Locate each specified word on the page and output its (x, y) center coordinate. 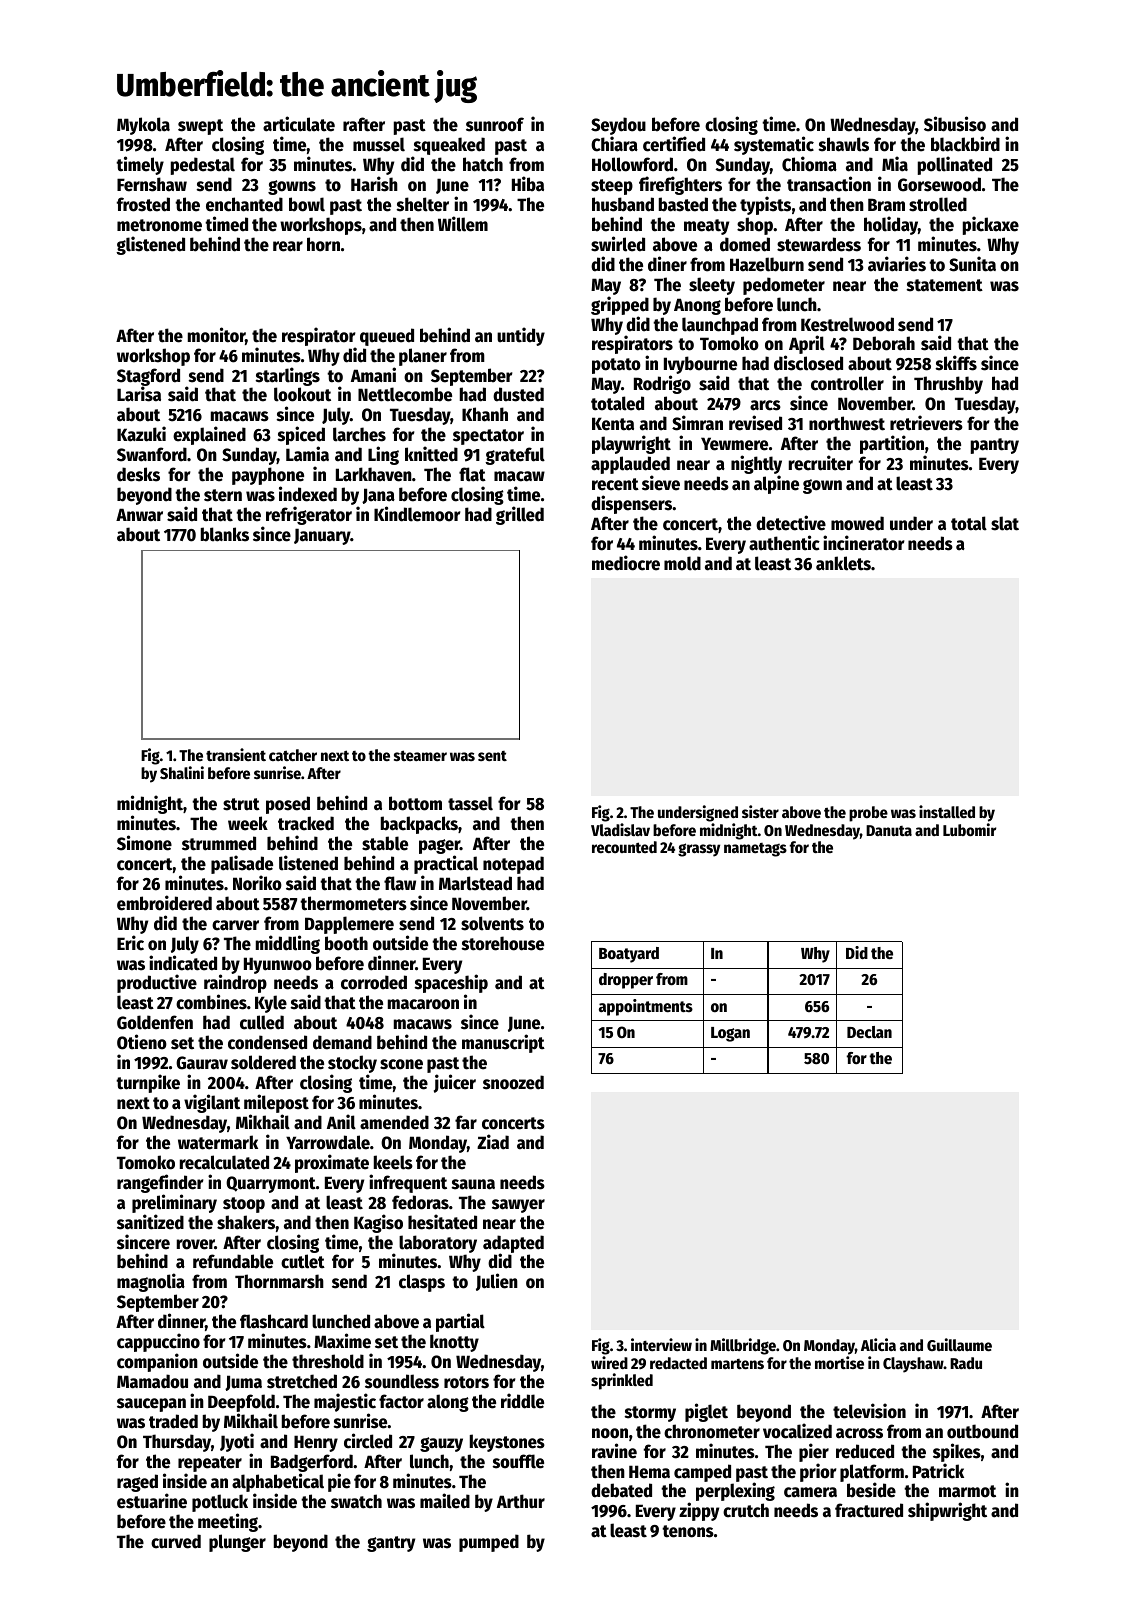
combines (211, 1002)
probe (868, 814)
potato (616, 366)
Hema (649, 1472)
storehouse (503, 943)
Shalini (182, 772)
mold (682, 563)
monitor (216, 335)
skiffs (956, 363)
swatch (356, 1501)
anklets (843, 563)
